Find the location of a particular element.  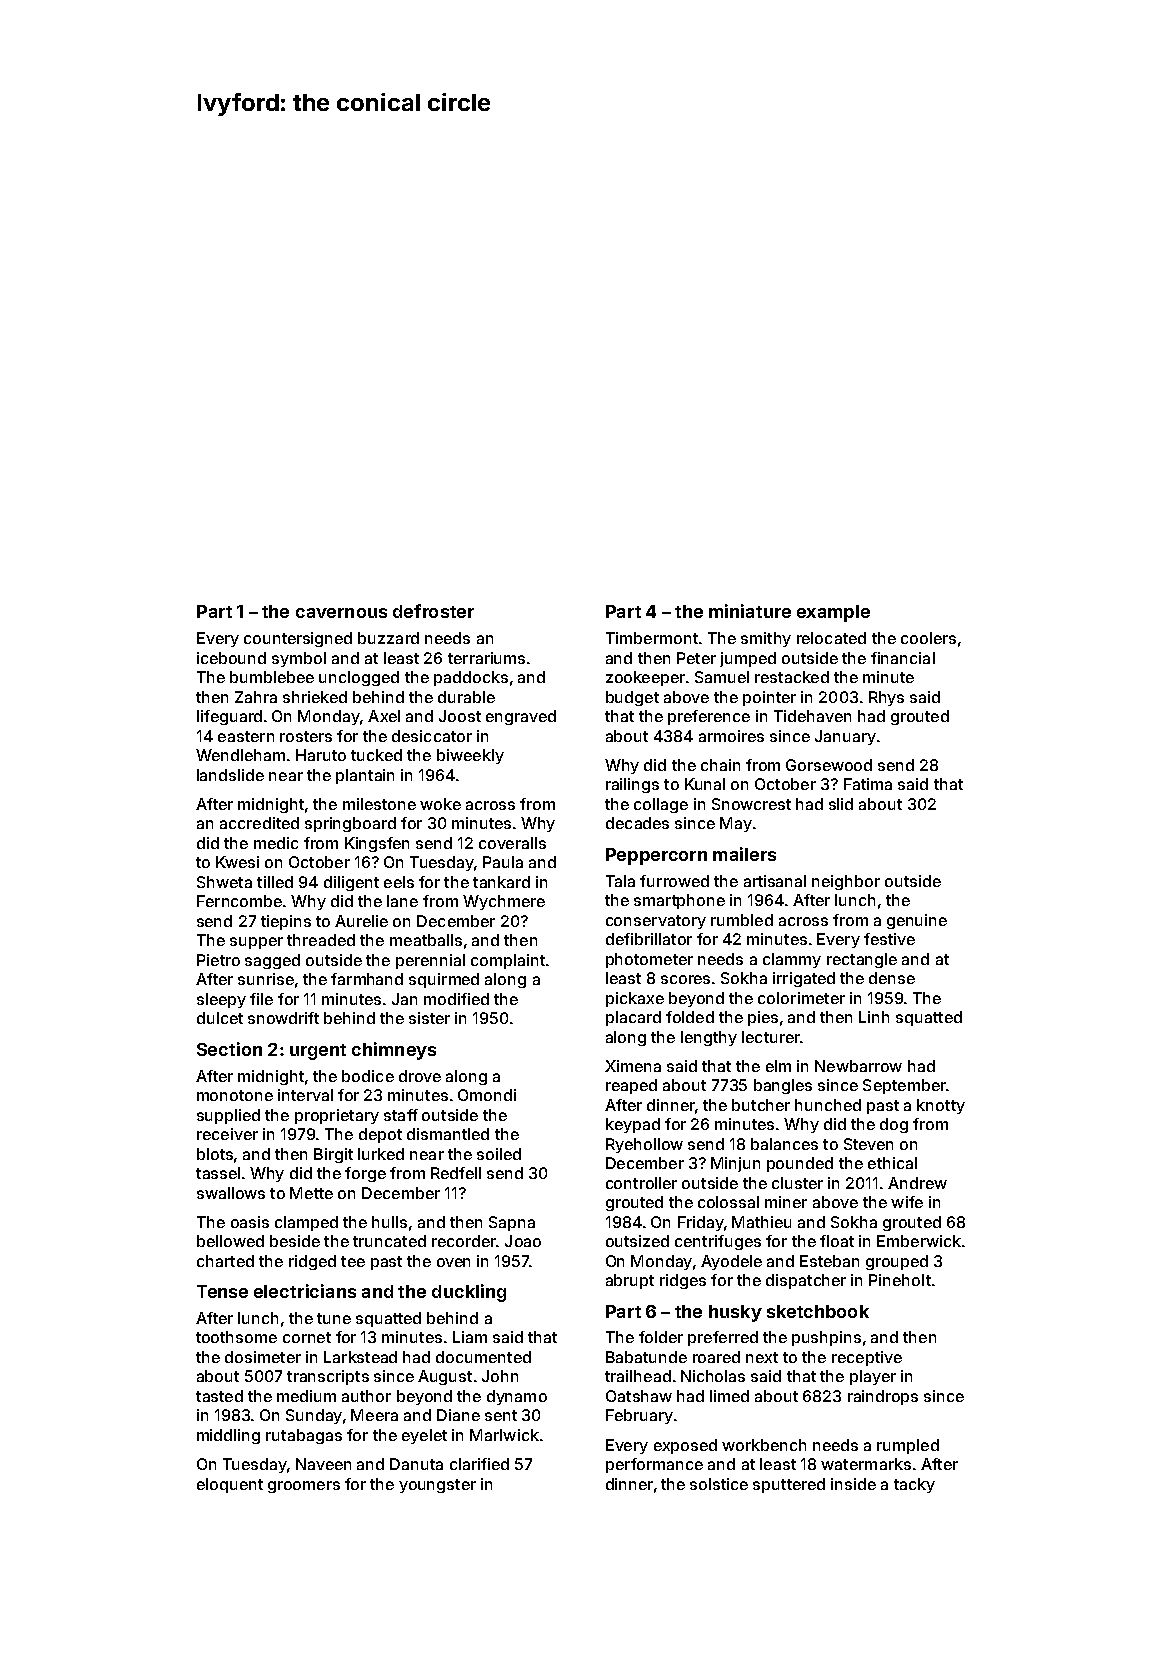

tacky is located at coordinates (914, 1485).
